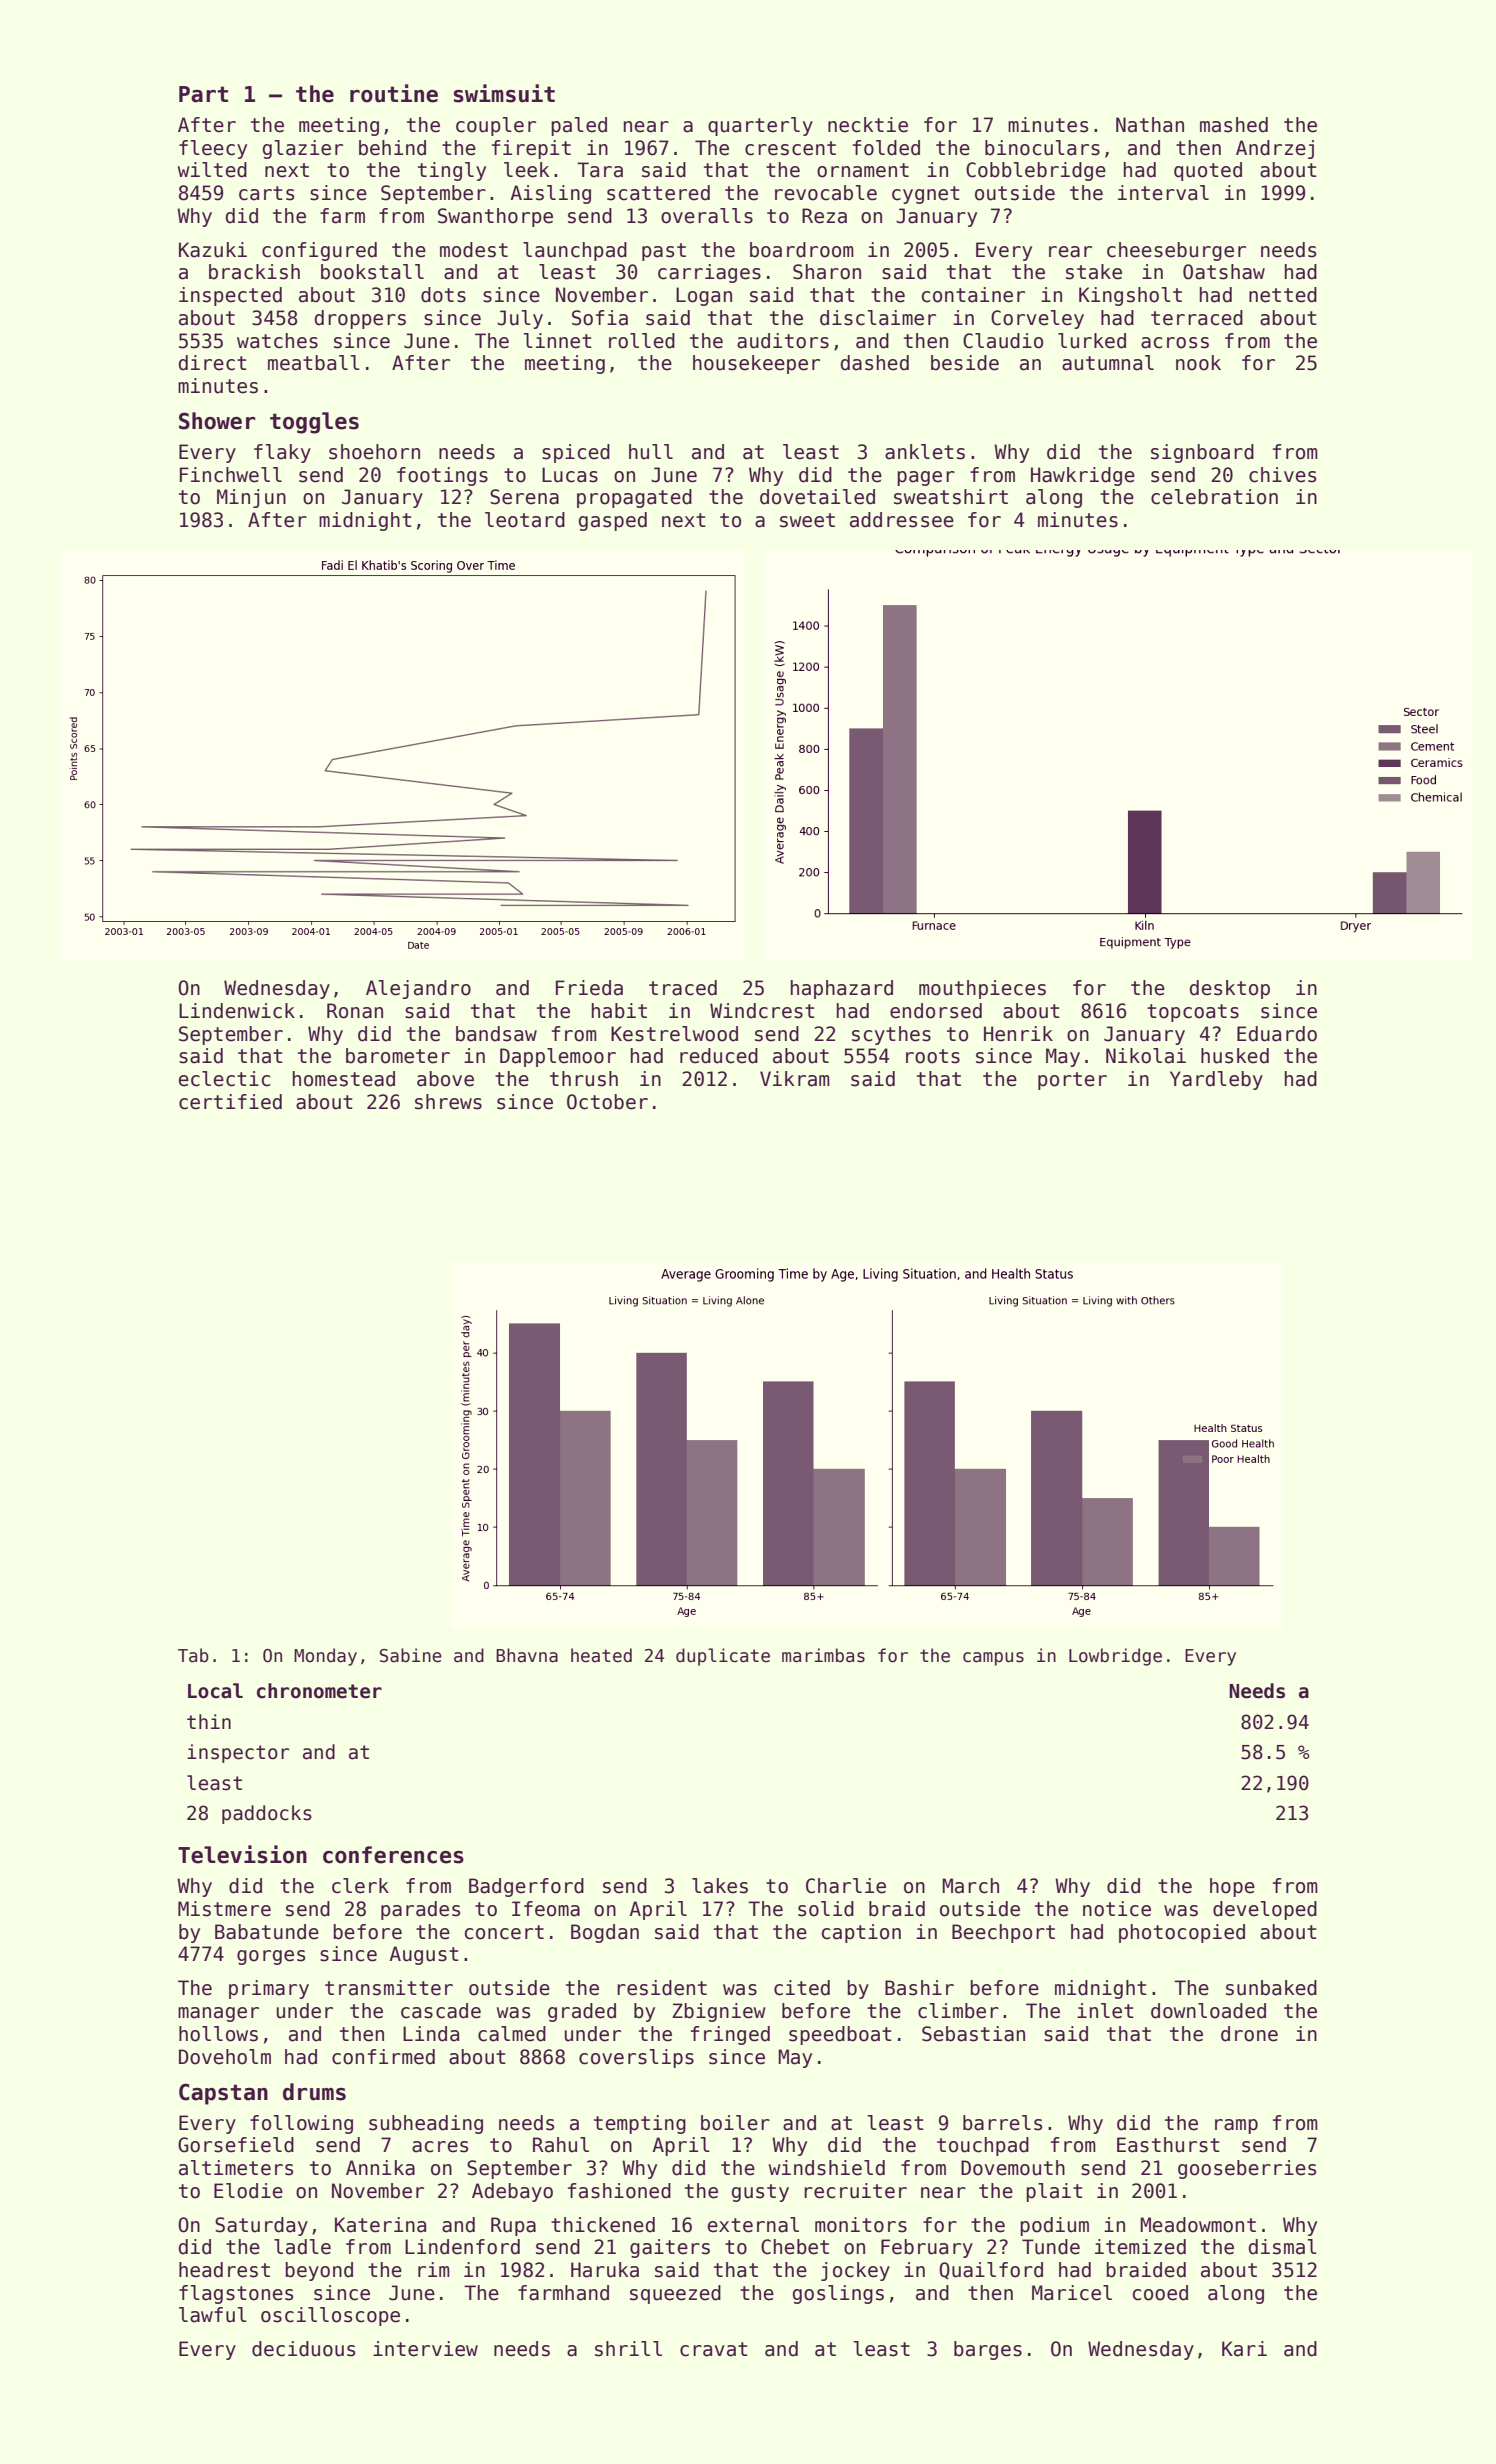 The width and height of the document is (1496, 2464). Describe the element at coordinates (213, 363) in the document. I see `direct` at that location.
